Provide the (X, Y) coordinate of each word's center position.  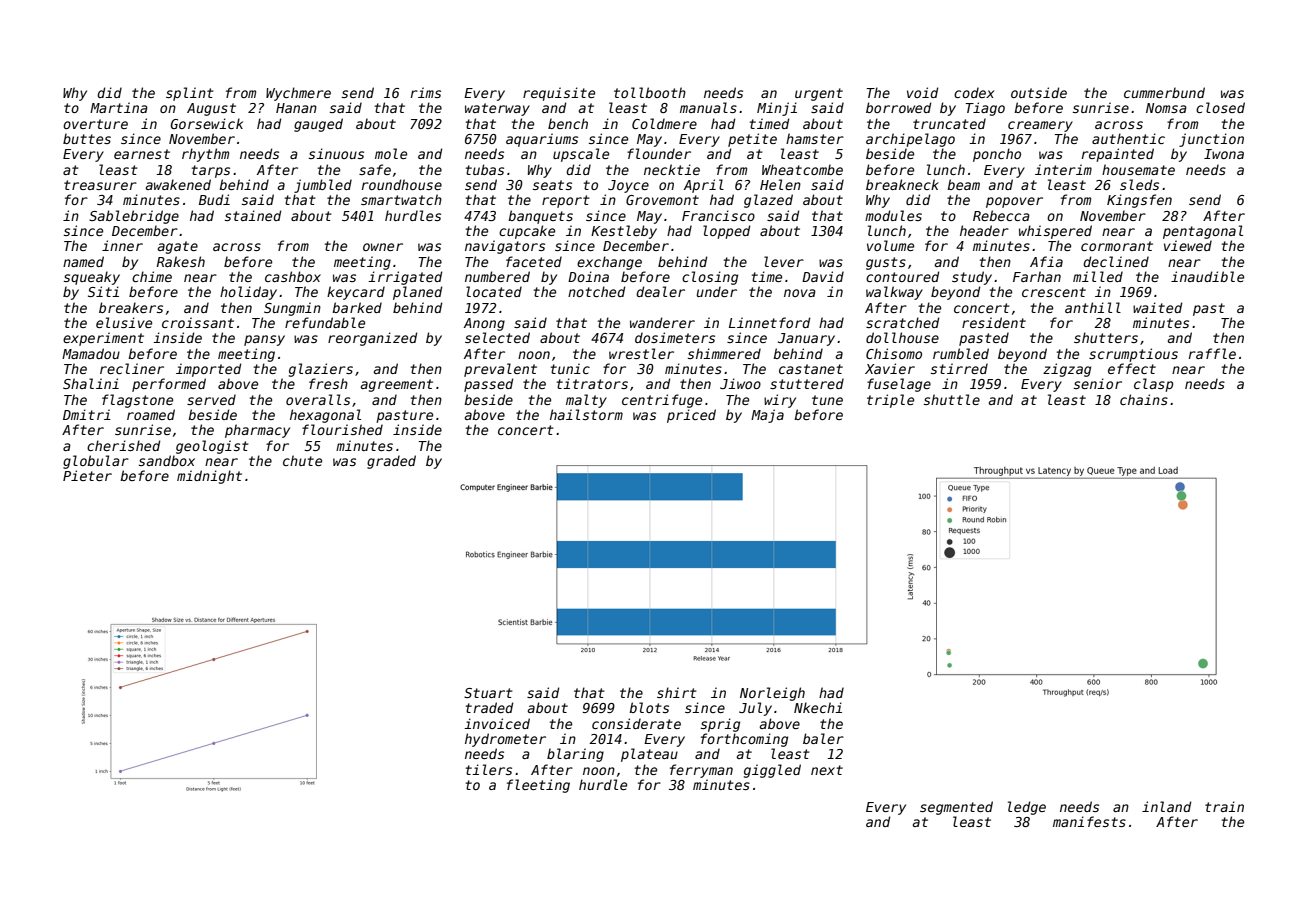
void (922, 92)
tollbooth (650, 92)
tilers (489, 769)
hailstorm (586, 414)
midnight (209, 477)
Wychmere (298, 94)
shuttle (952, 399)
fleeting (538, 786)
